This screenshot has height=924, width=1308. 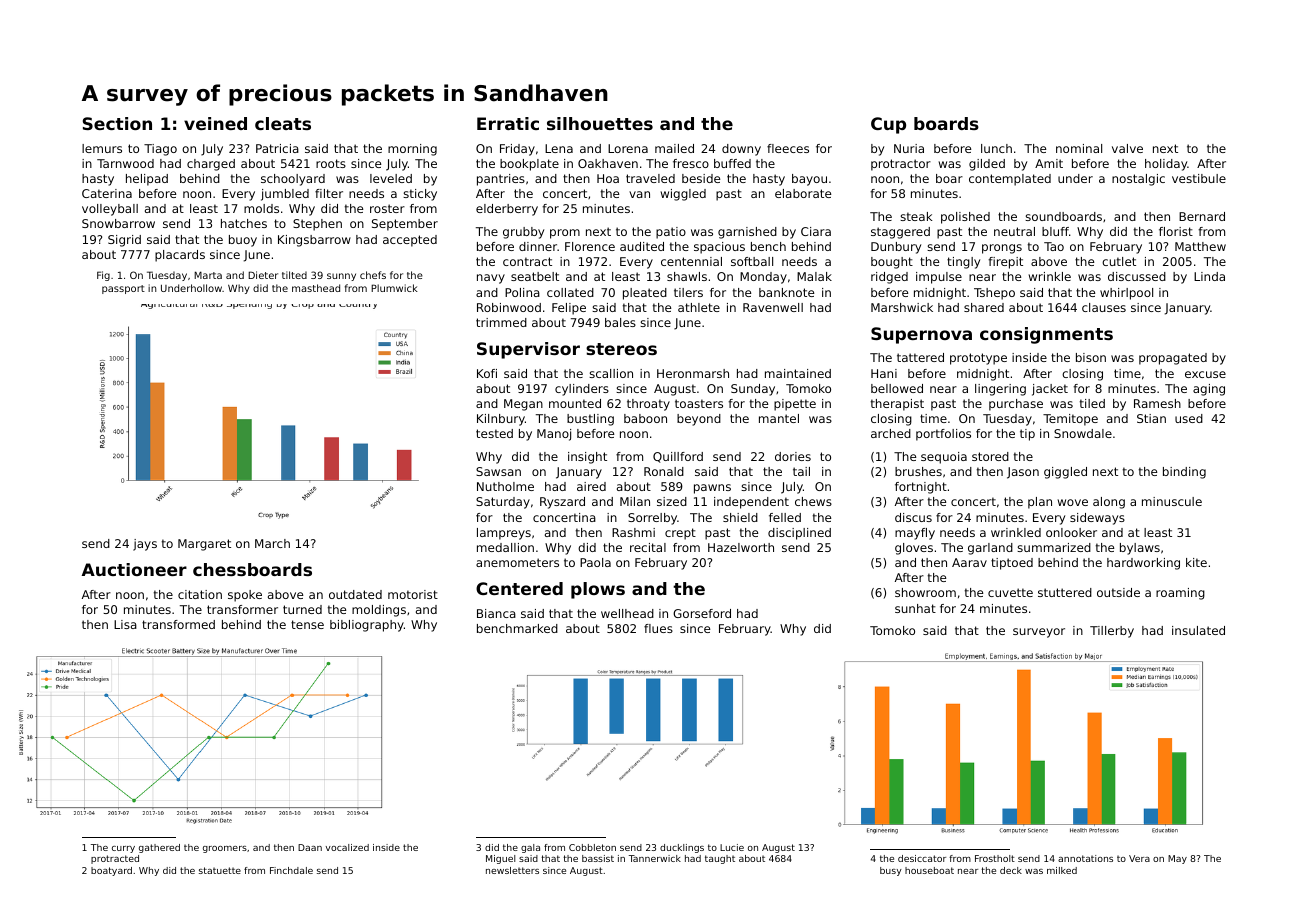 What do you see at coordinates (1079, 148) in the screenshot?
I see `nominal` at bounding box center [1079, 148].
